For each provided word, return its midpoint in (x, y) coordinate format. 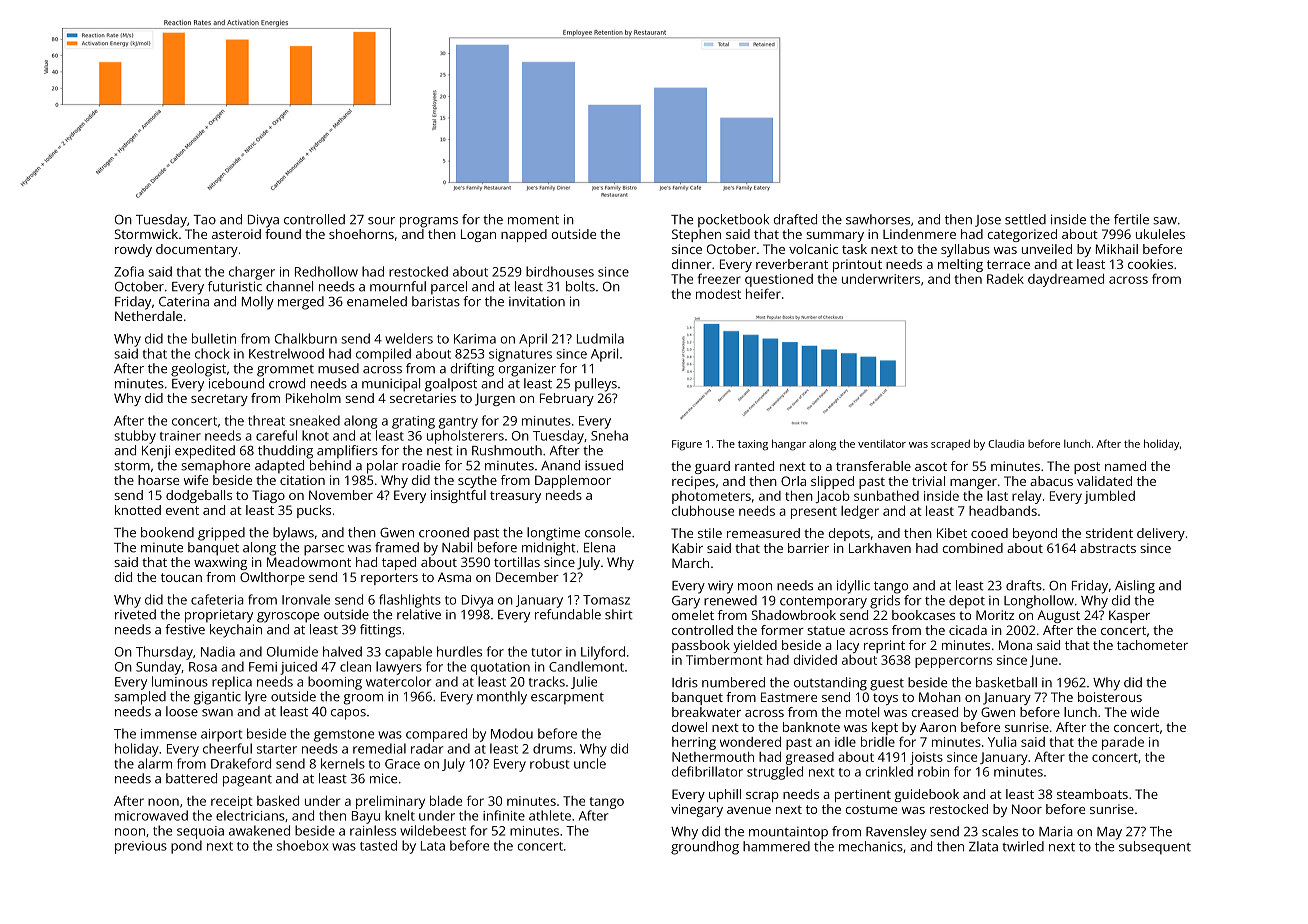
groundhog (705, 848)
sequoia (200, 832)
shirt (619, 614)
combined (973, 548)
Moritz (995, 615)
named (1125, 466)
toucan (181, 577)
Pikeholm (313, 398)
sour (381, 221)
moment (533, 220)
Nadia (218, 651)
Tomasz (606, 600)
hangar (789, 445)
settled (1025, 219)
